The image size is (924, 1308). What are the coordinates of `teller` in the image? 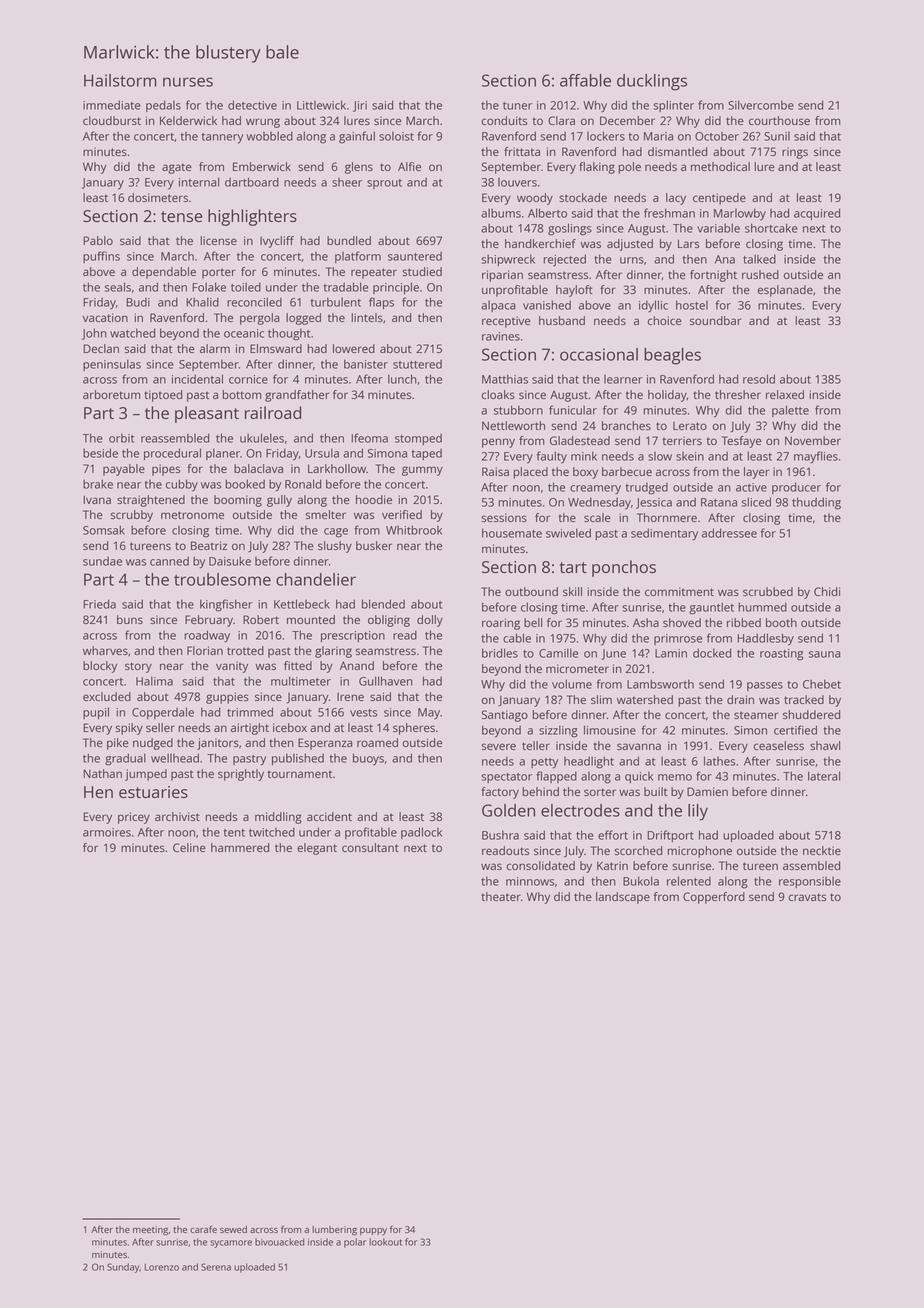 It's located at (536, 745).
